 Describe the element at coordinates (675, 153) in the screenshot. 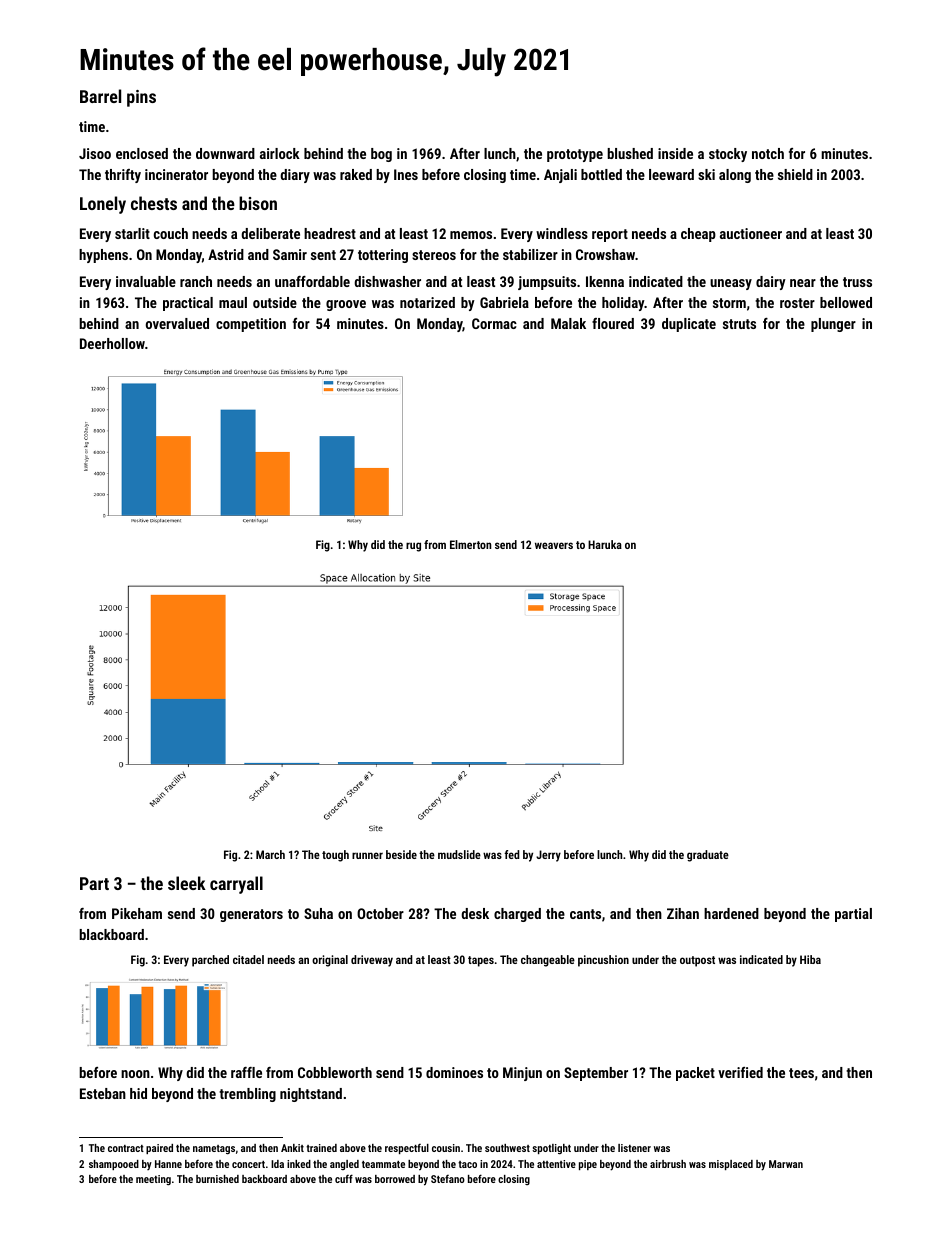

I see `inside` at that location.
